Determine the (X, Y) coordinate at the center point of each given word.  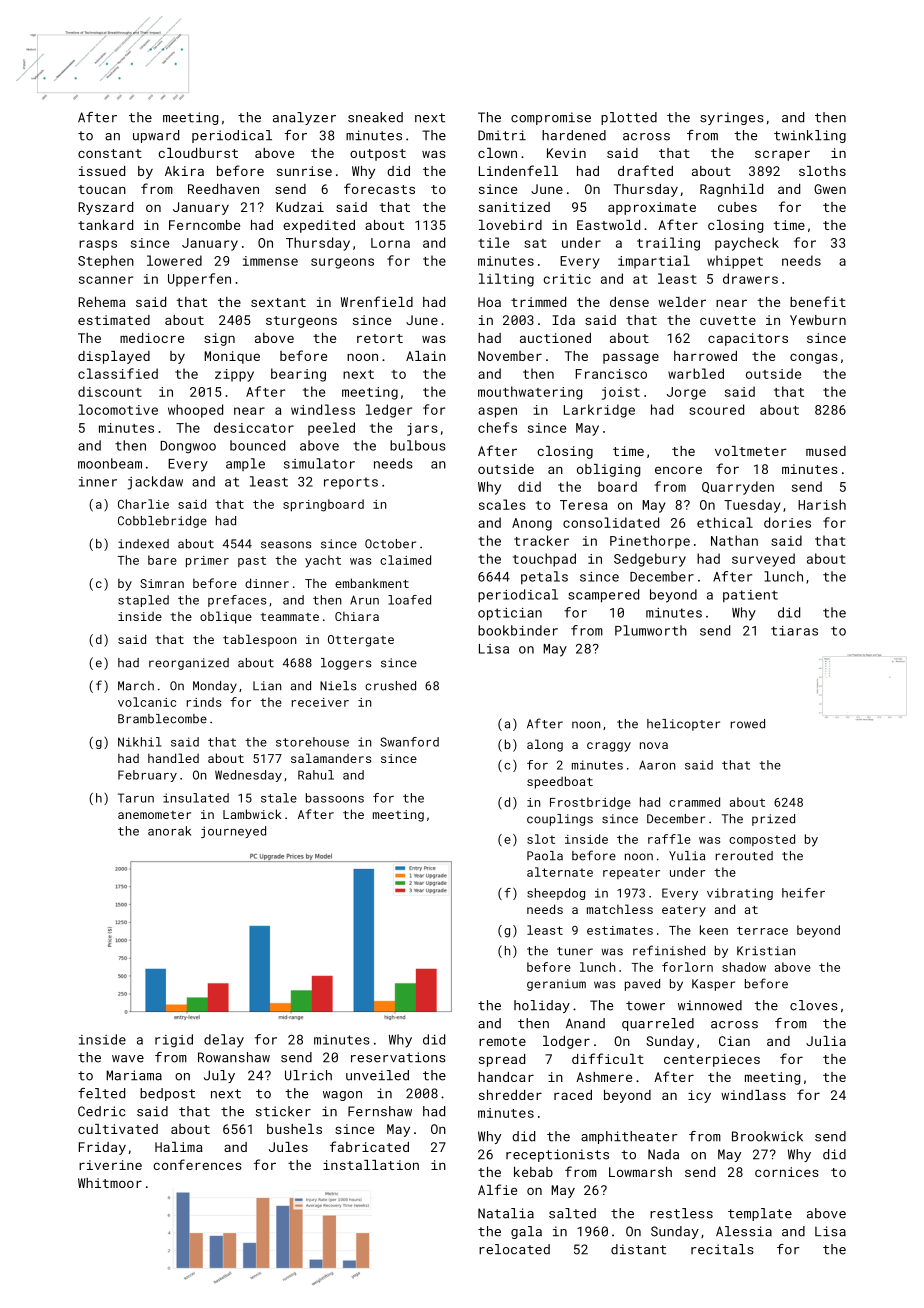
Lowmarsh (640, 1172)
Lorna (390, 243)
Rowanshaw (234, 1057)
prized (773, 820)
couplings (560, 820)
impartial (654, 262)
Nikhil (140, 742)
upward (156, 136)
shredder (510, 1095)
